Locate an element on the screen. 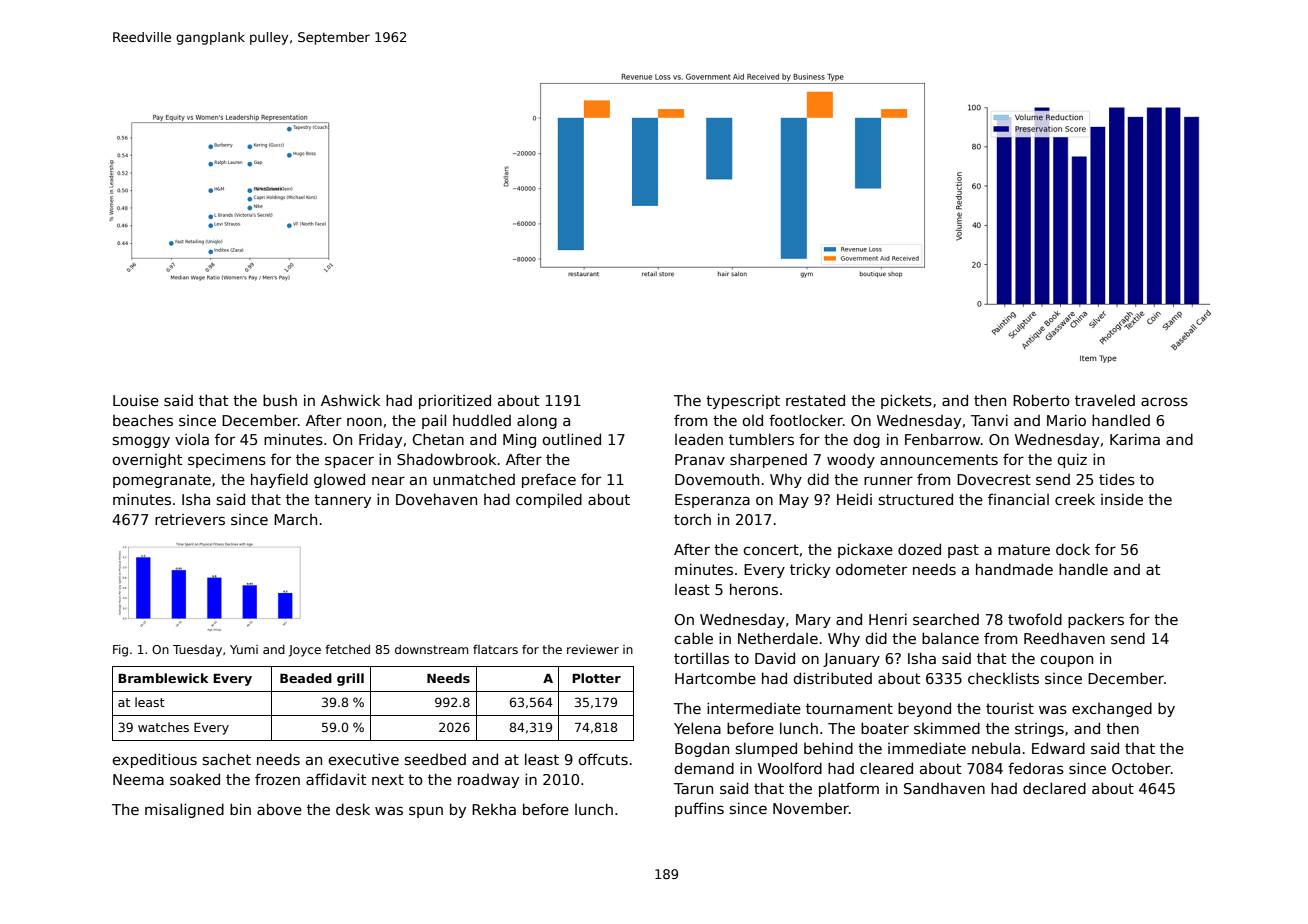 This screenshot has width=1308, height=924. herons is located at coordinates (754, 589).
